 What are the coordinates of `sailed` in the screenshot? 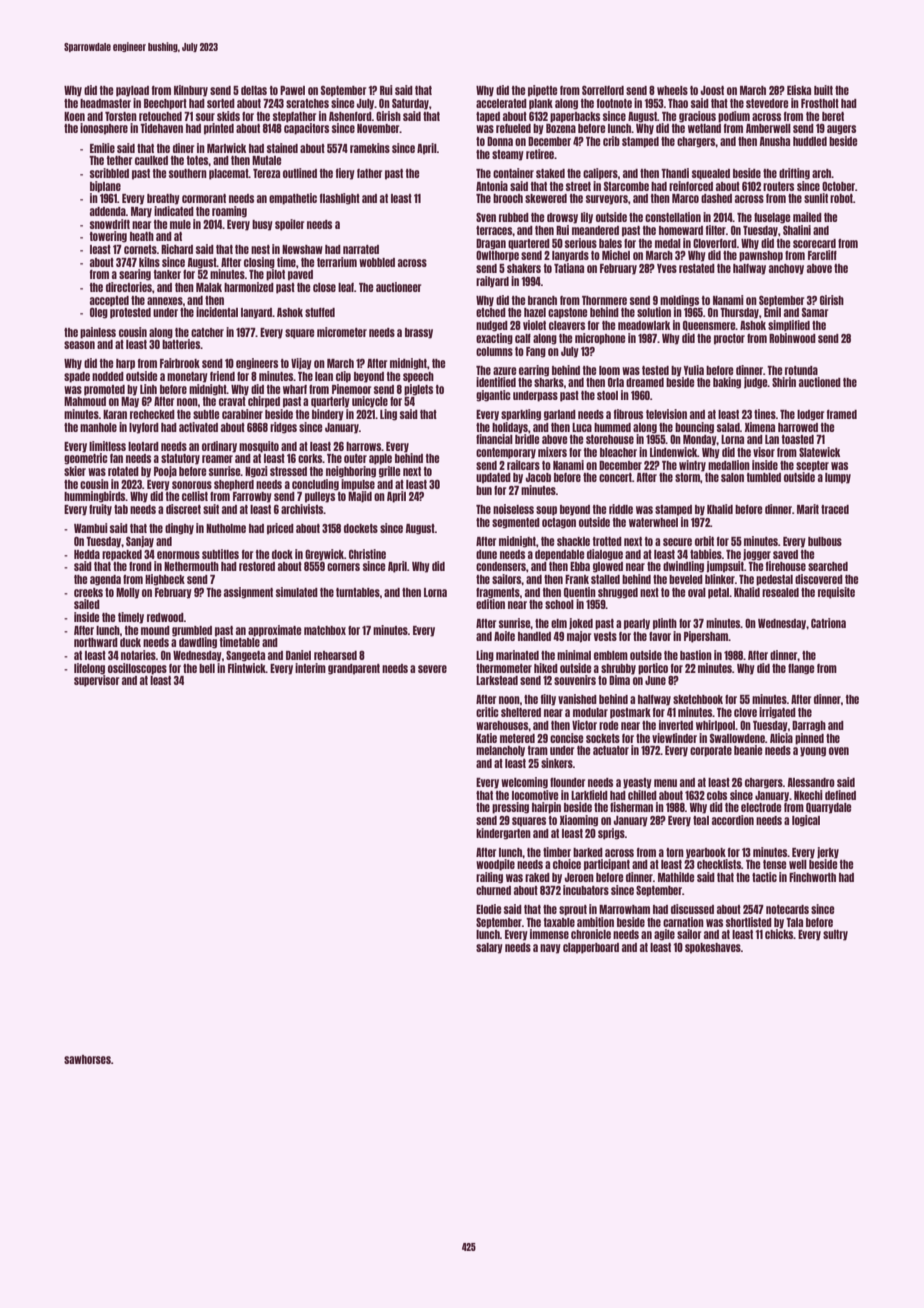 It's located at (87, 604).
